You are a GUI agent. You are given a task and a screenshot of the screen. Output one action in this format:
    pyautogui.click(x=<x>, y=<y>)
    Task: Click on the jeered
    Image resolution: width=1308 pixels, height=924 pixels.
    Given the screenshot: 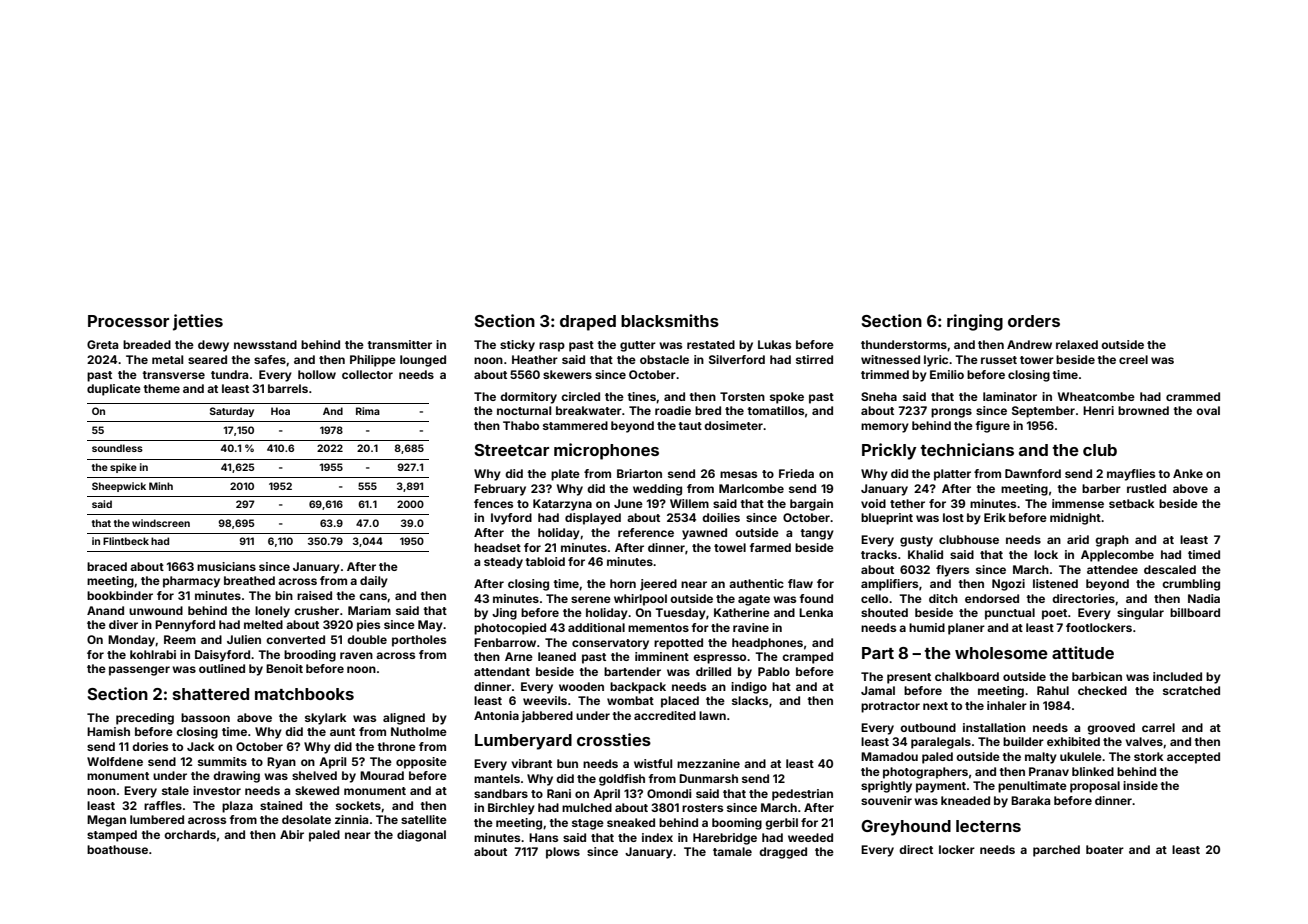 What is the action you would take?
    pyautogui.click(x=658, y=585)
